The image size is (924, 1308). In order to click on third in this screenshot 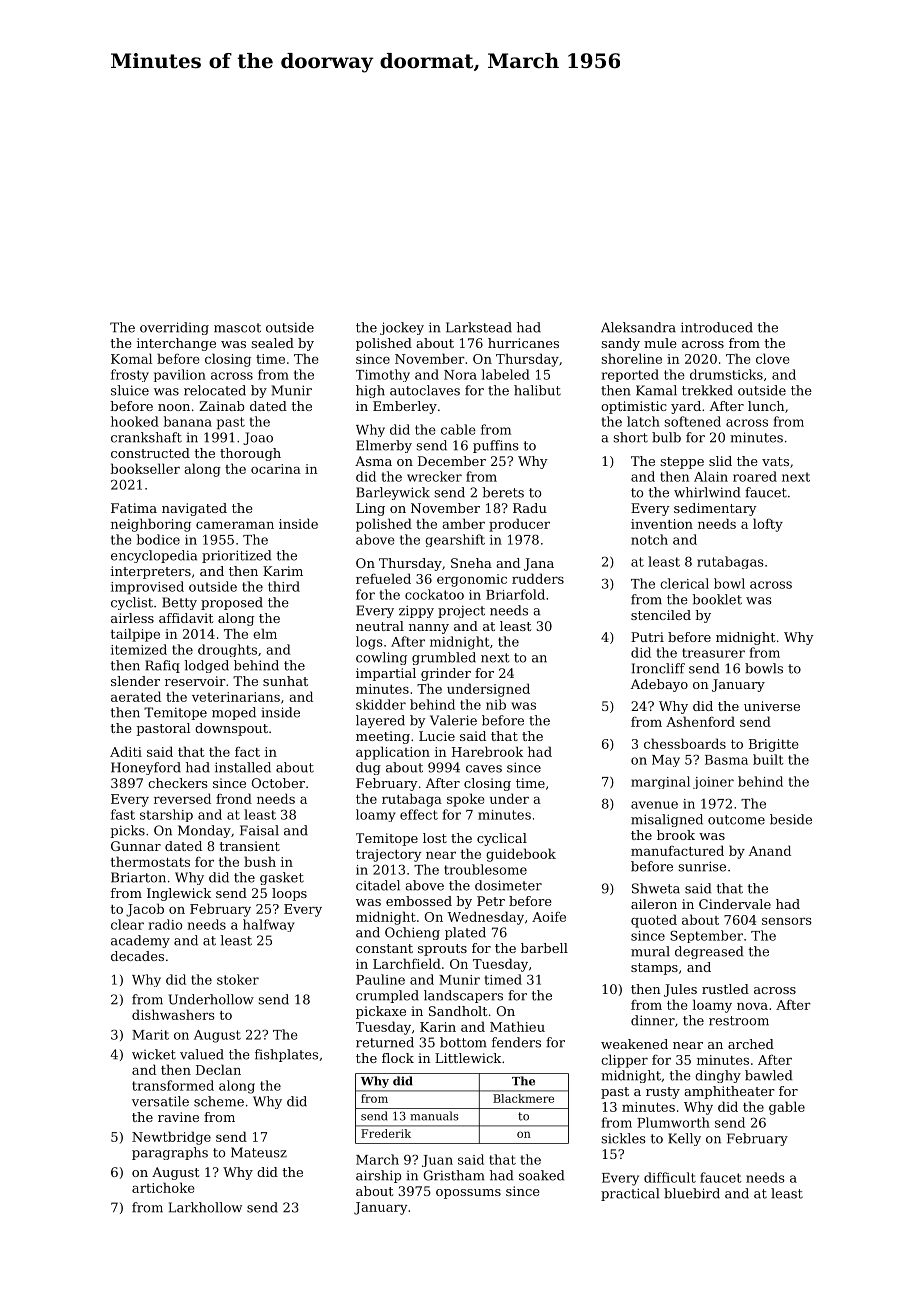, I will do `click(284, 586)`.
